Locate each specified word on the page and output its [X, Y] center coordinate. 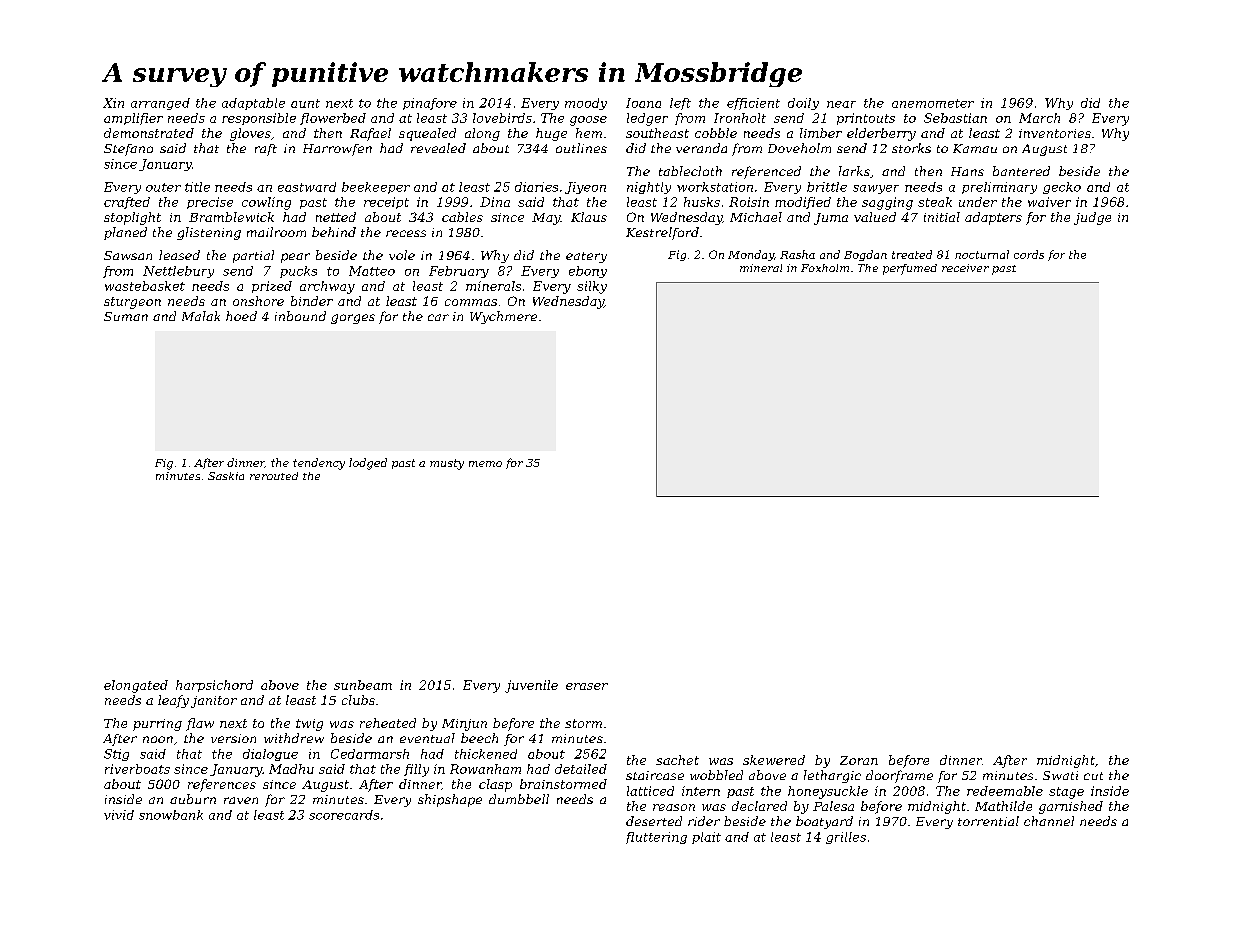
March [1039, 118]
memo [485, 464]
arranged [160, 104]
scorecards [344, 815]
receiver [965, 268]
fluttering [656, 838]
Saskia [226, 476]
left [680, 104]
